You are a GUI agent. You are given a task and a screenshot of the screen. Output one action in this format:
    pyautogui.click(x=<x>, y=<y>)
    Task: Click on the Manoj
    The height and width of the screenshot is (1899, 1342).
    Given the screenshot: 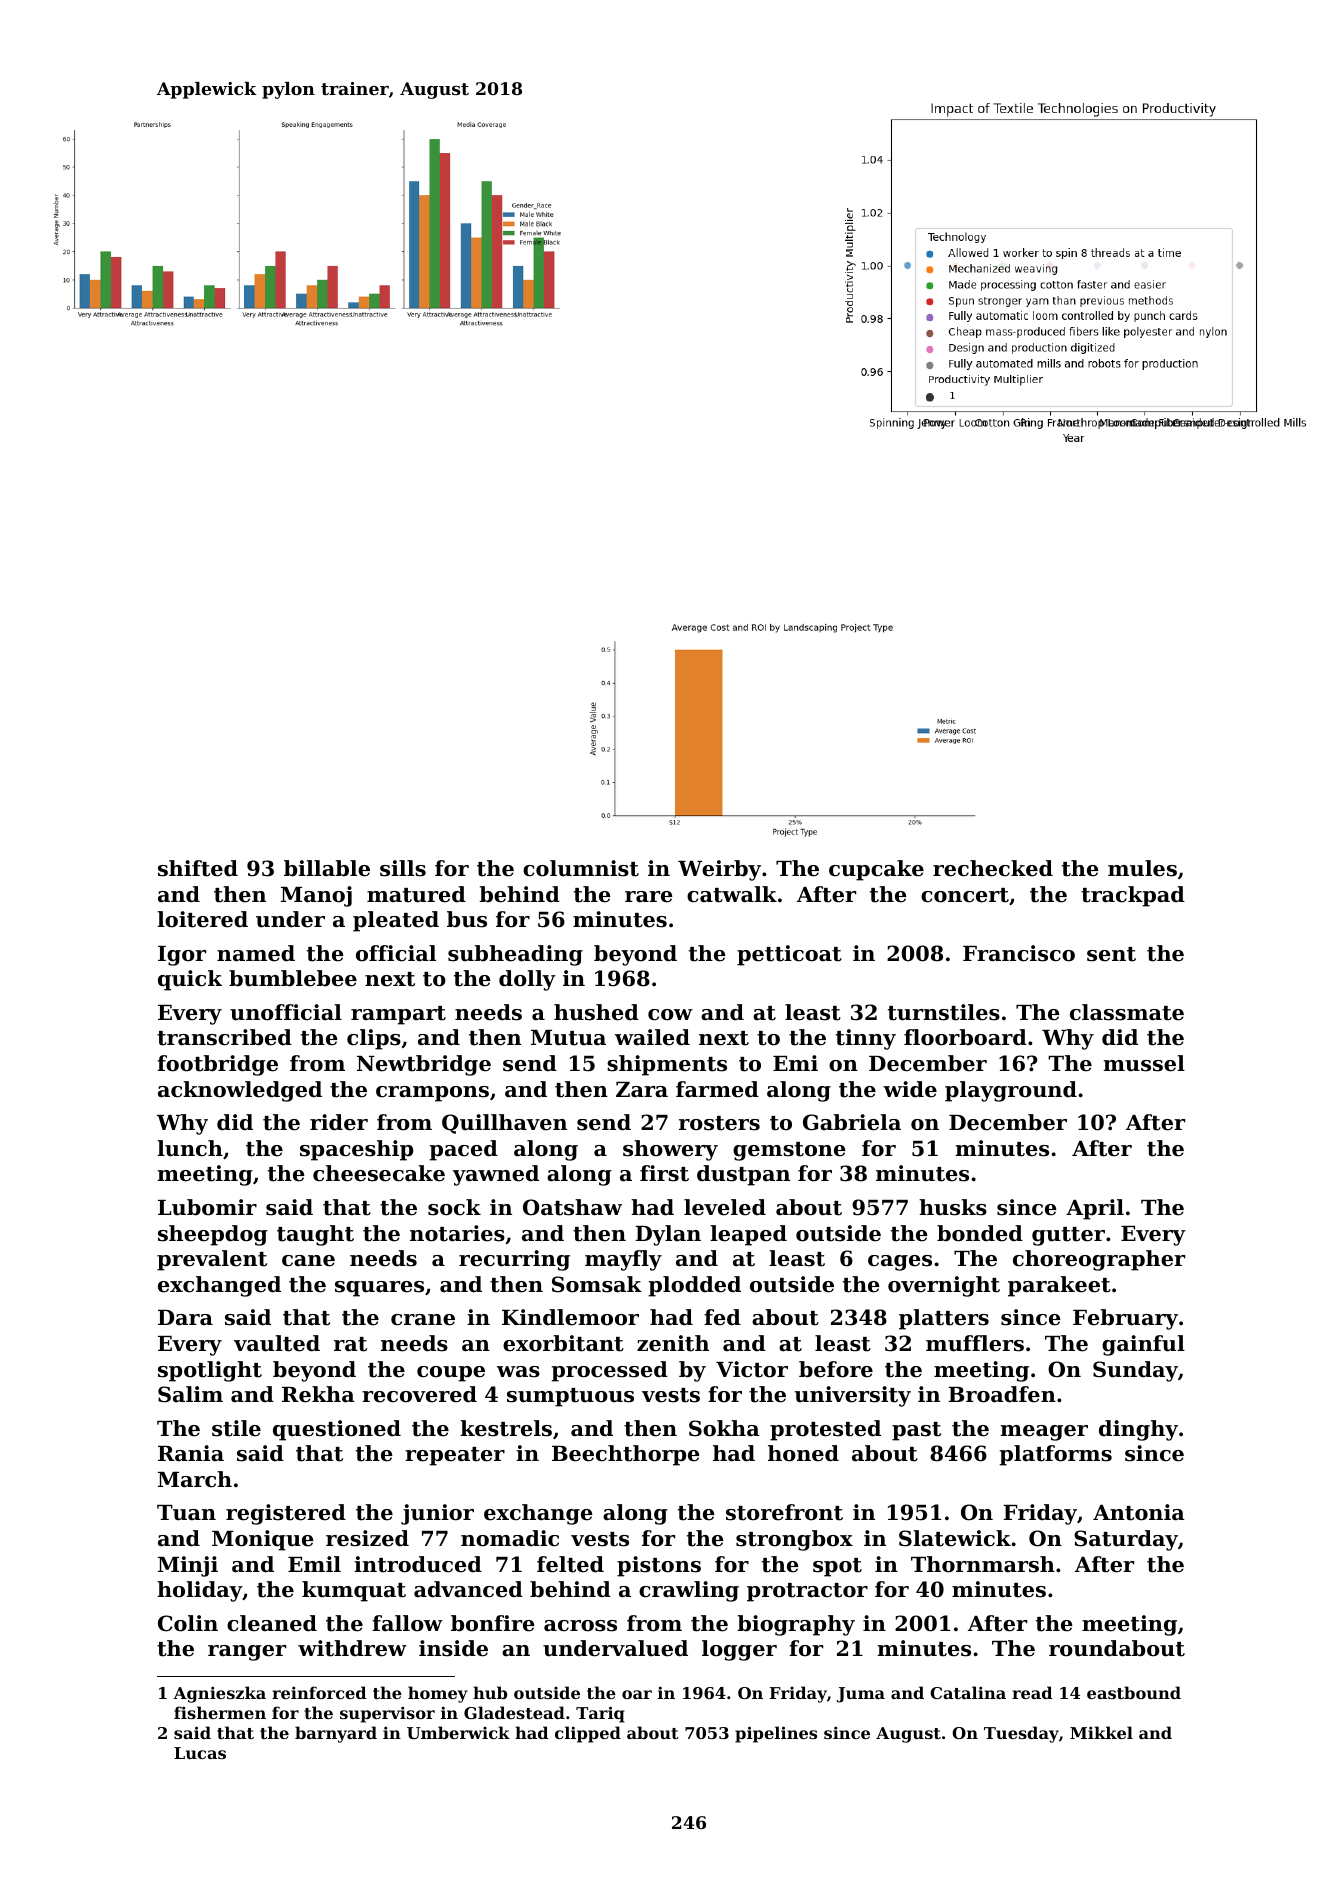 What is the action you would take?
    pyautogui.click(x=316, y=896)
